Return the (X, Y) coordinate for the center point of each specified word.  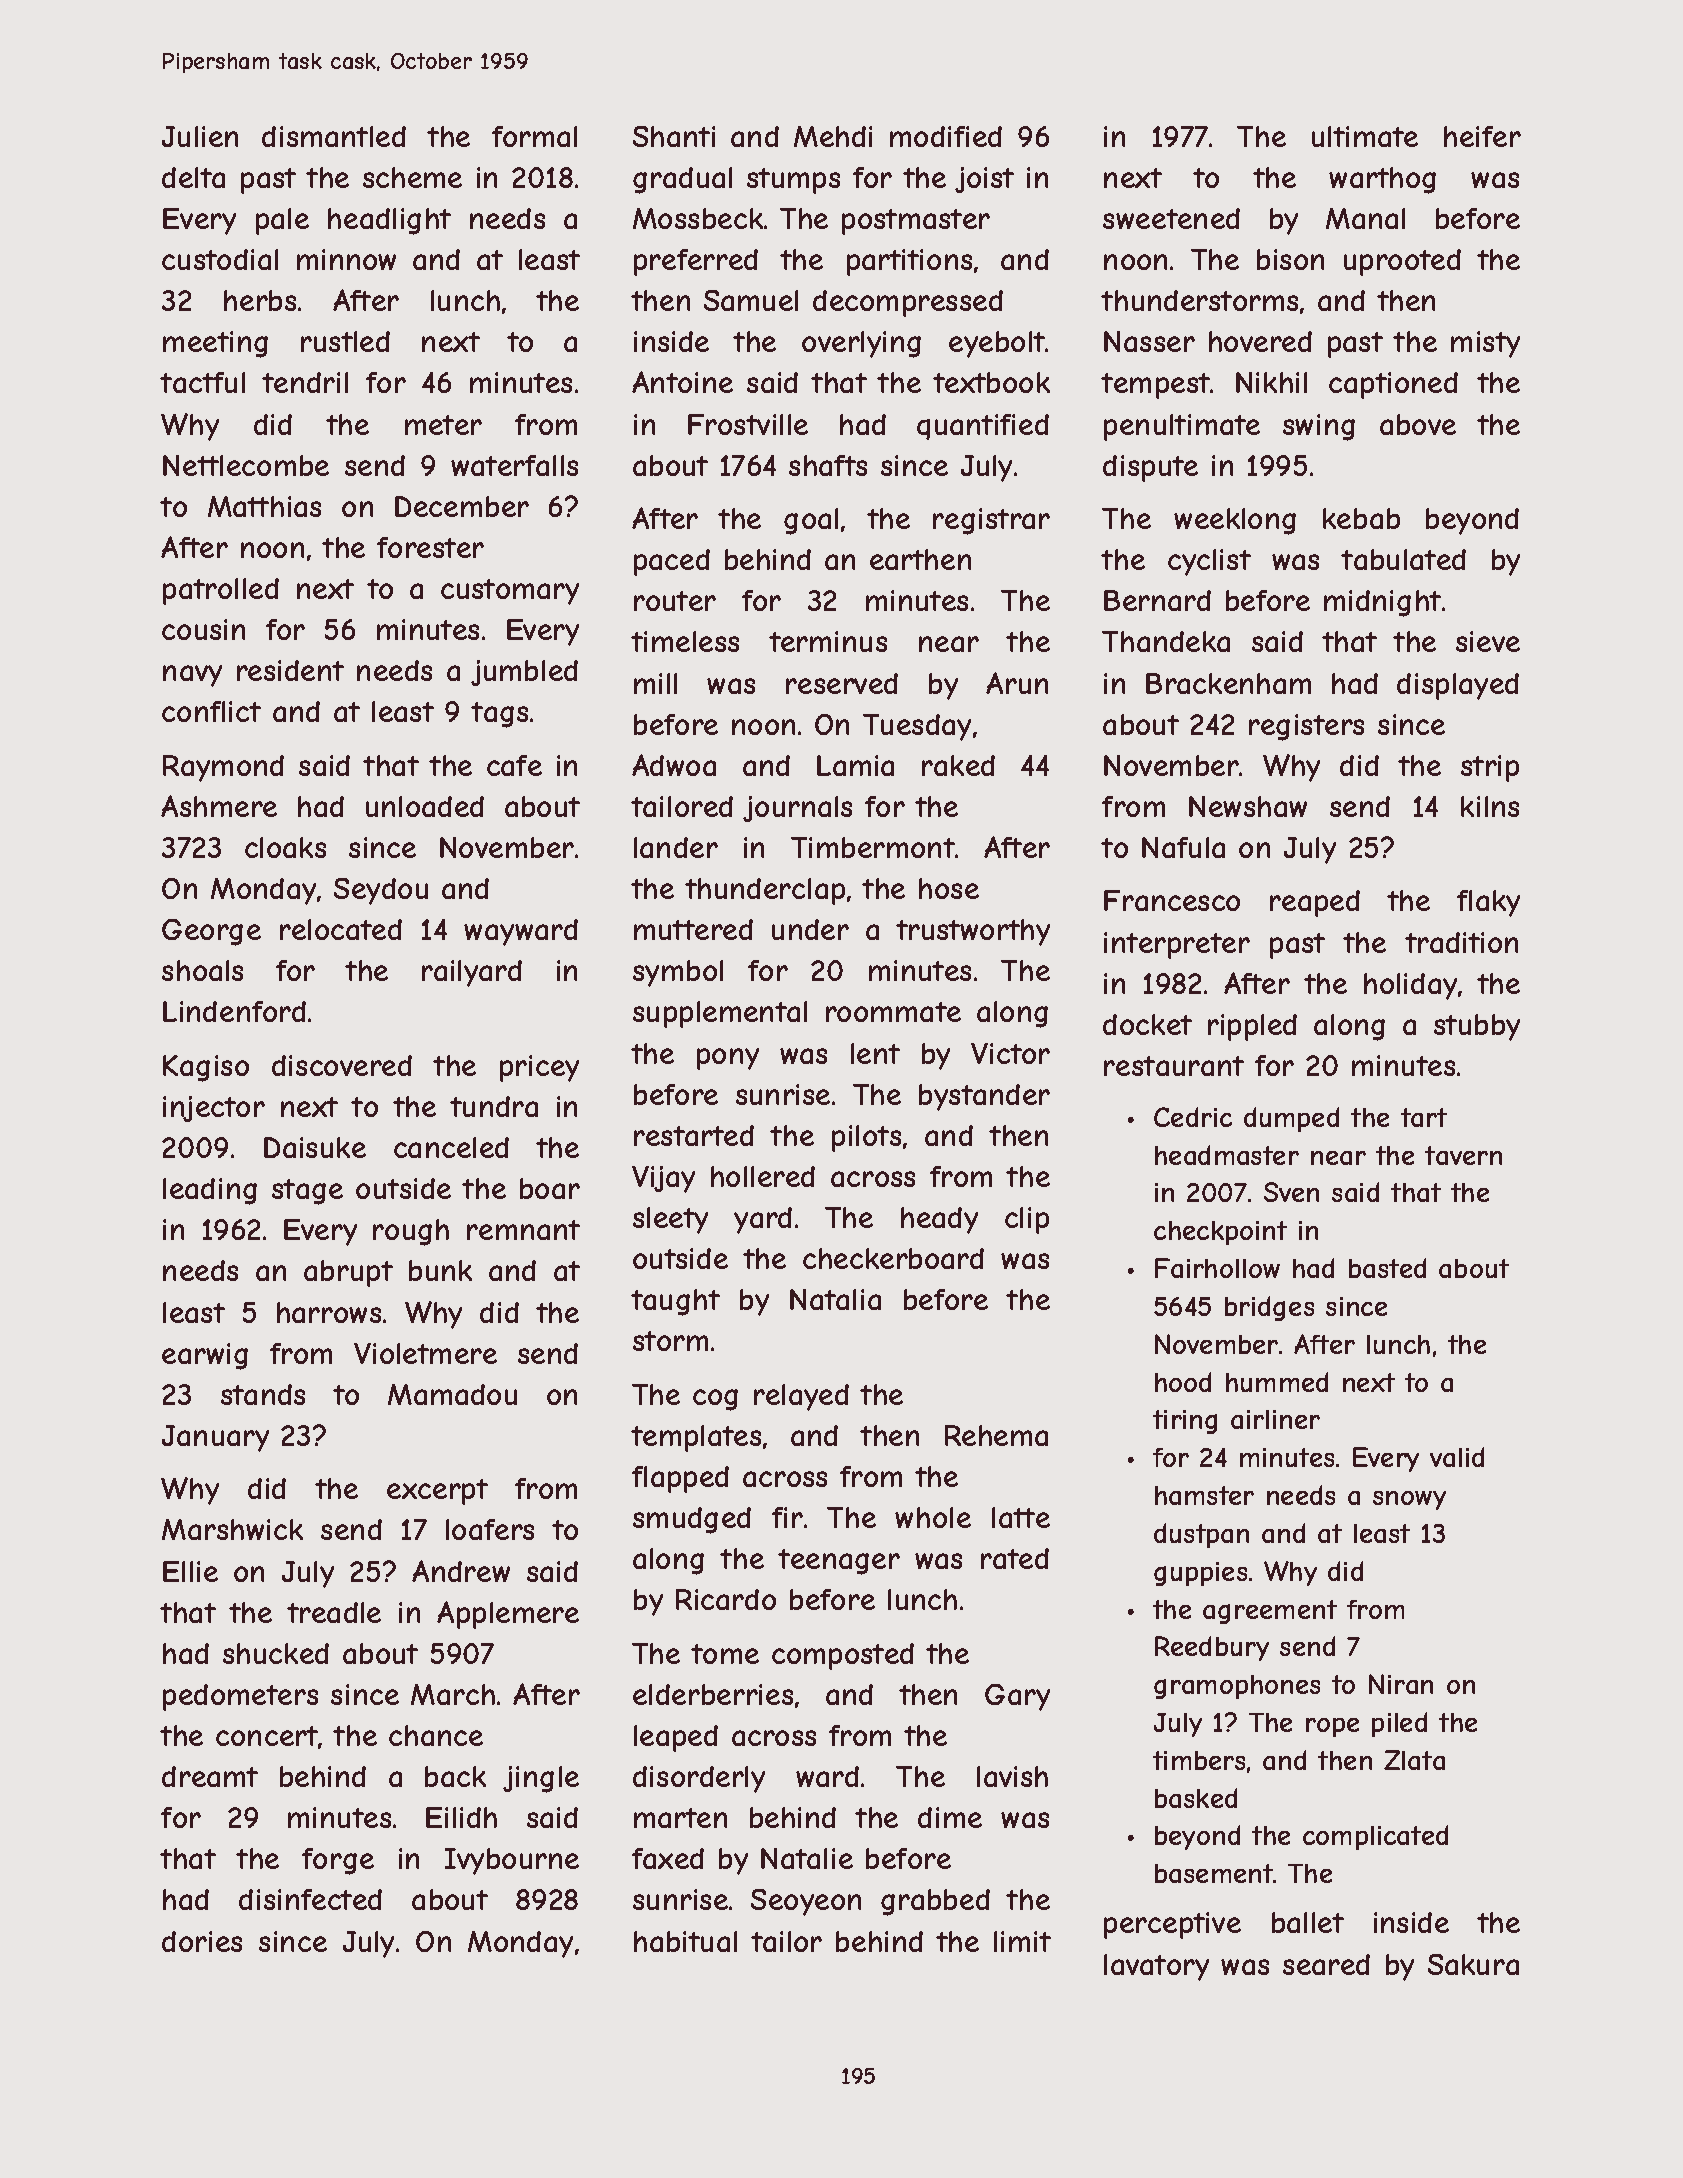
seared (1326, 1964)
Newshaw (1248, 806)
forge (338, 1861)
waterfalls (514, 465)
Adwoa (674, 765)
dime (950, 1817)
